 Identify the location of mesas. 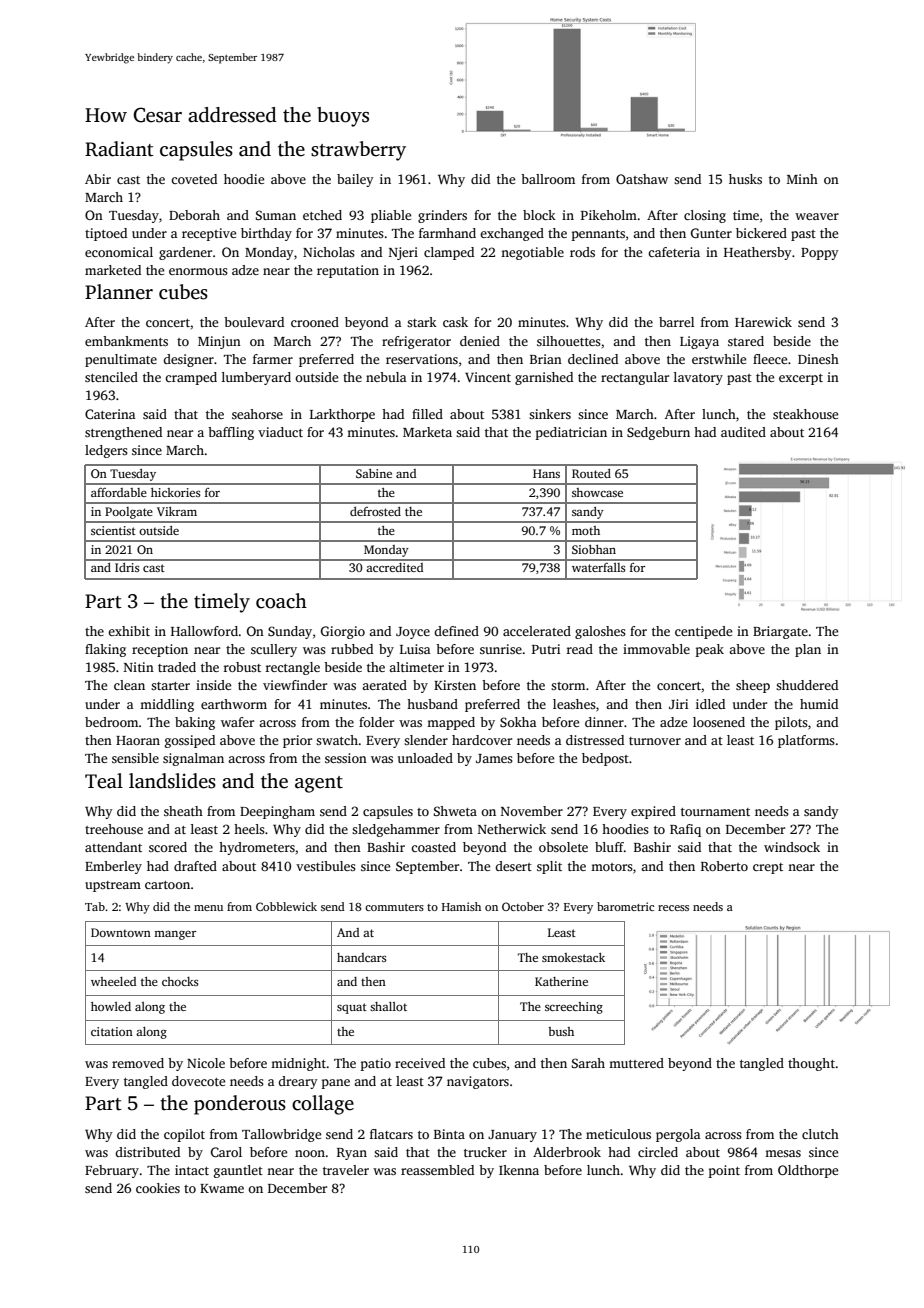
(783, 1153).
